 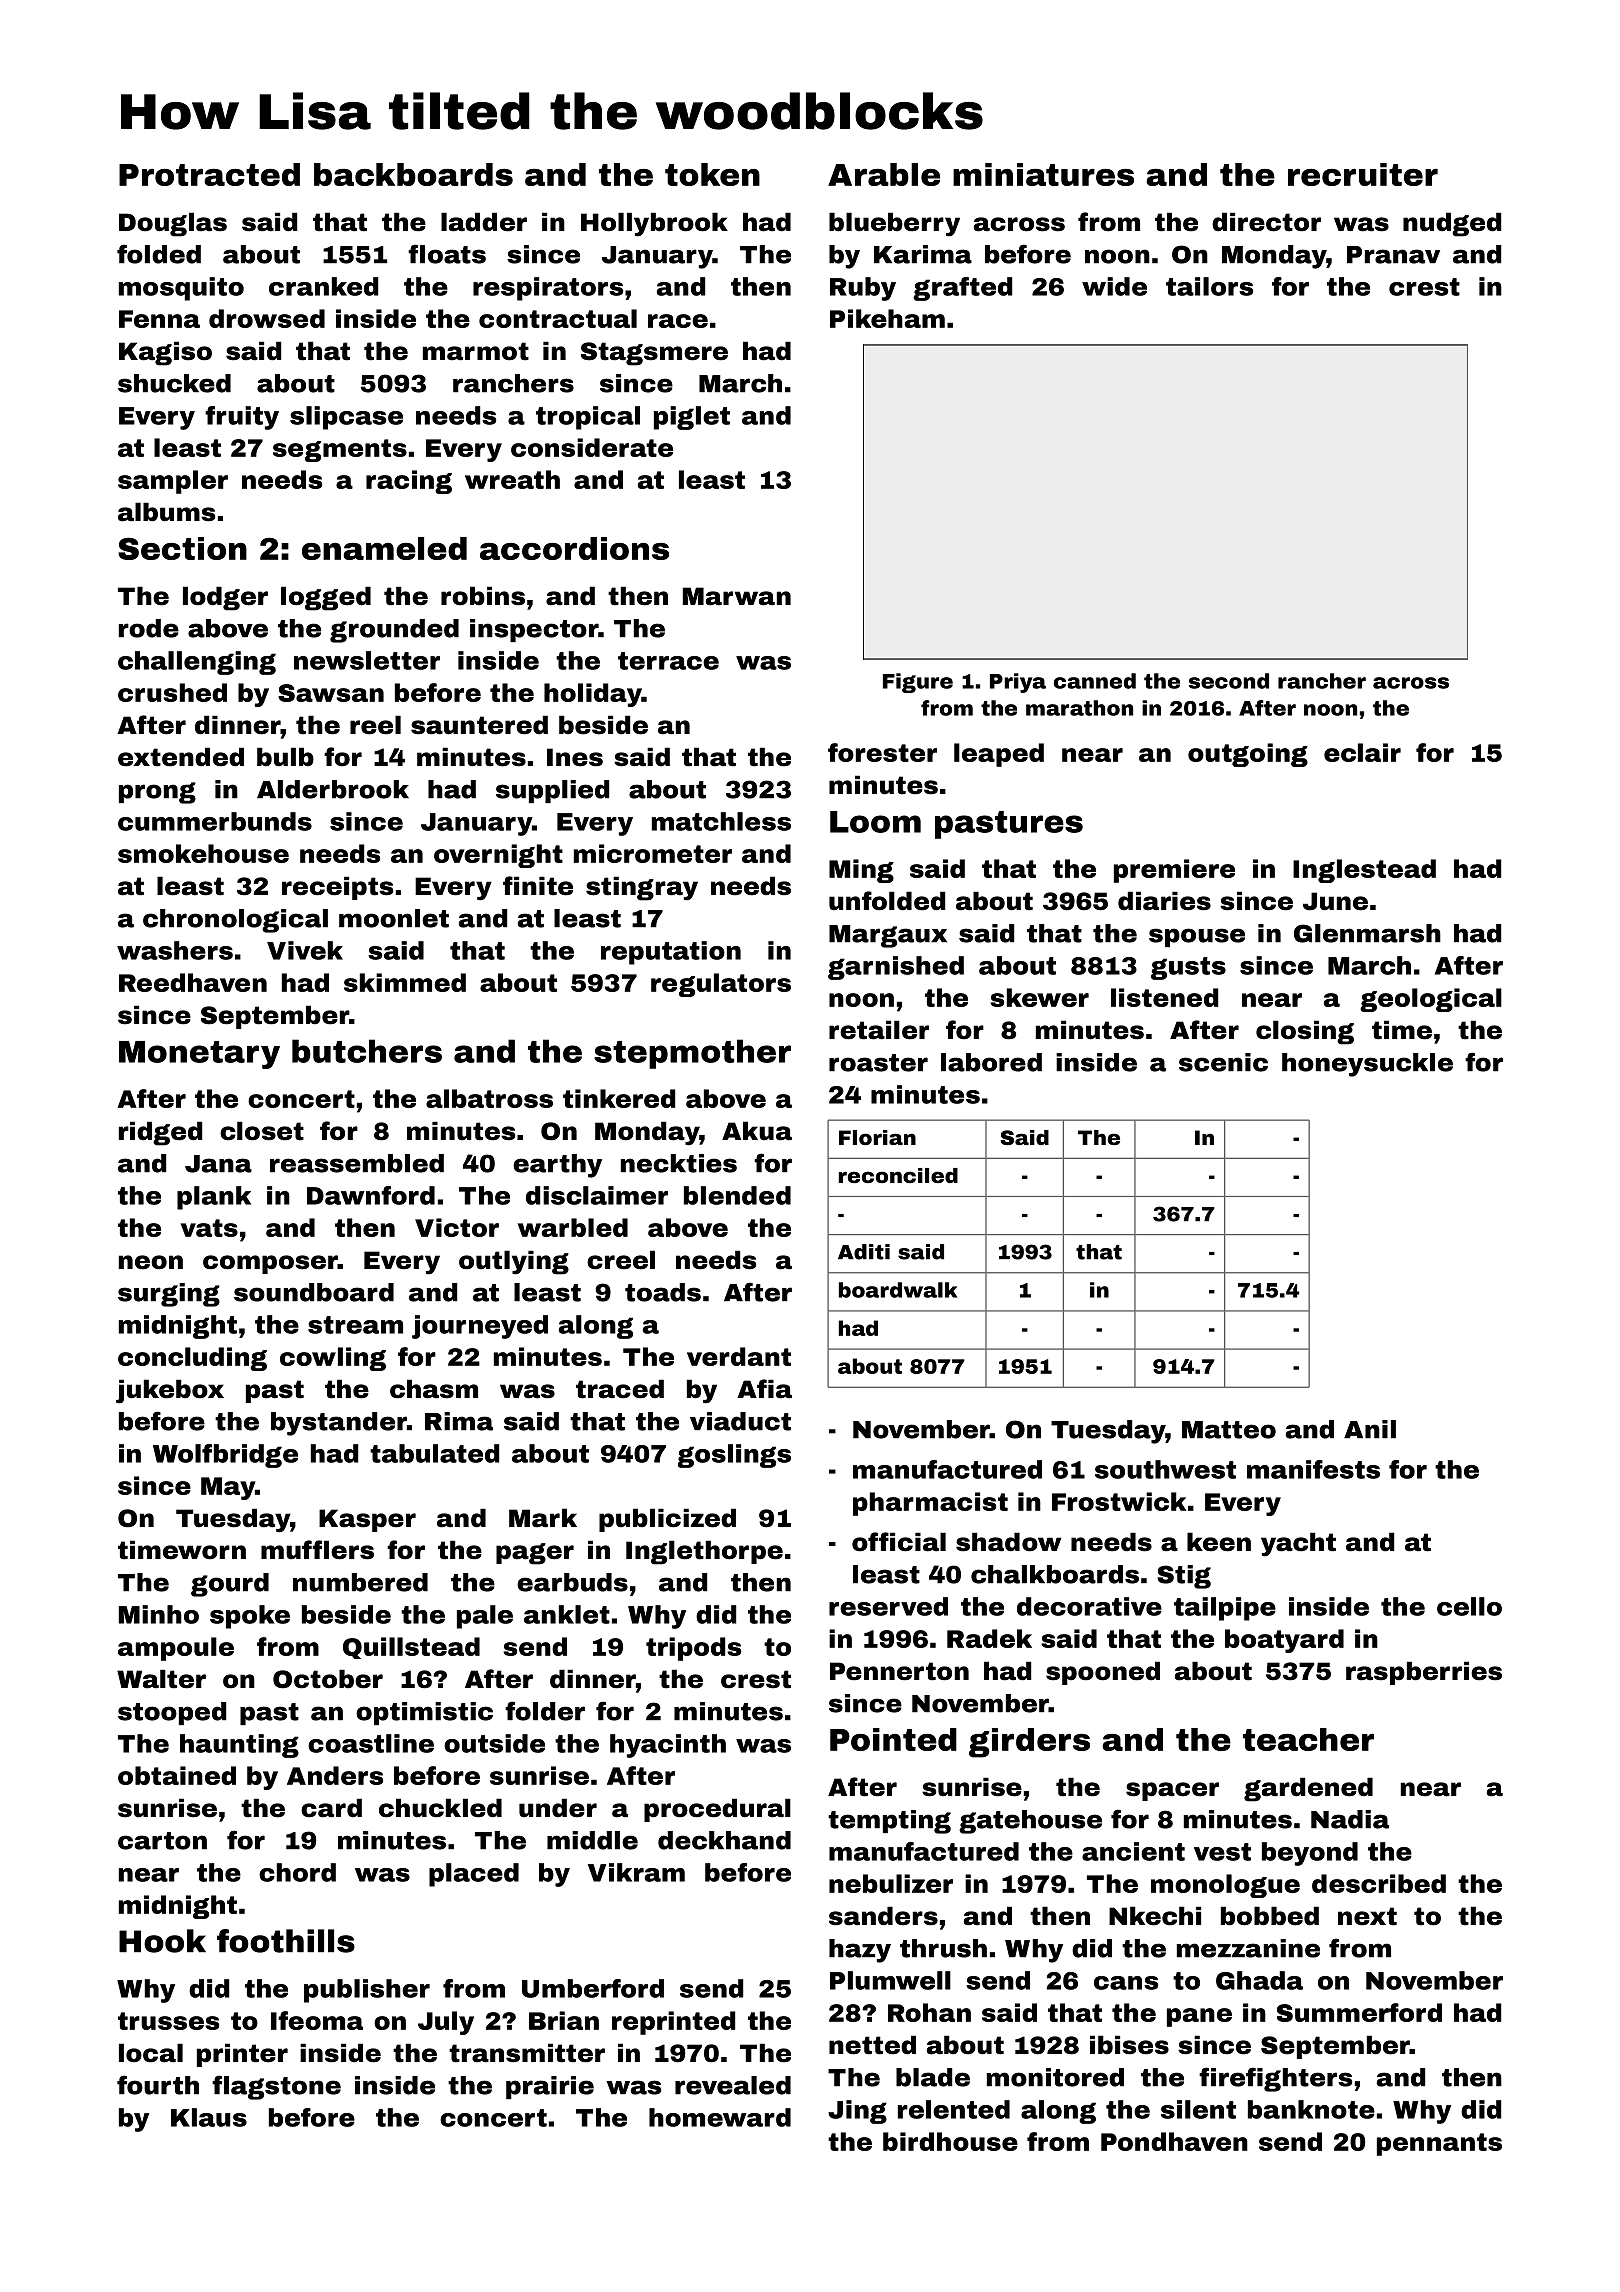 I want to click on butchers, so click(x=367, y=1051).
